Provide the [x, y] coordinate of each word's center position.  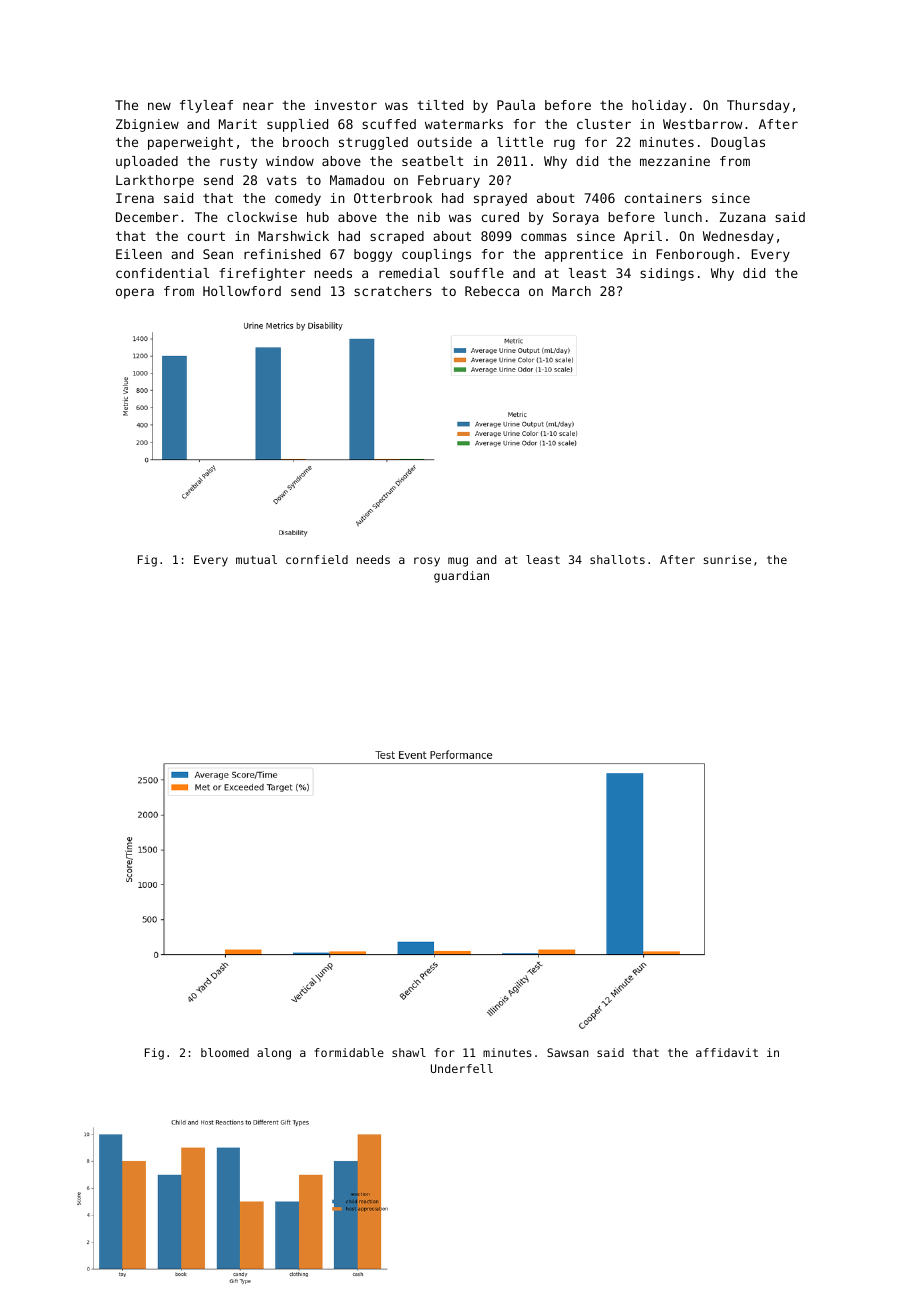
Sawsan [568, 1052]
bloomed [225, 1052]
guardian [461, 577]
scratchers [393, 291]
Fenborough [695, 255]
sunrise [727, 559]
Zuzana [742, 217]
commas [544, 237]
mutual [256, 559]
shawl [409, 1052]
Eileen [139, 254]
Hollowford [242, 291]
